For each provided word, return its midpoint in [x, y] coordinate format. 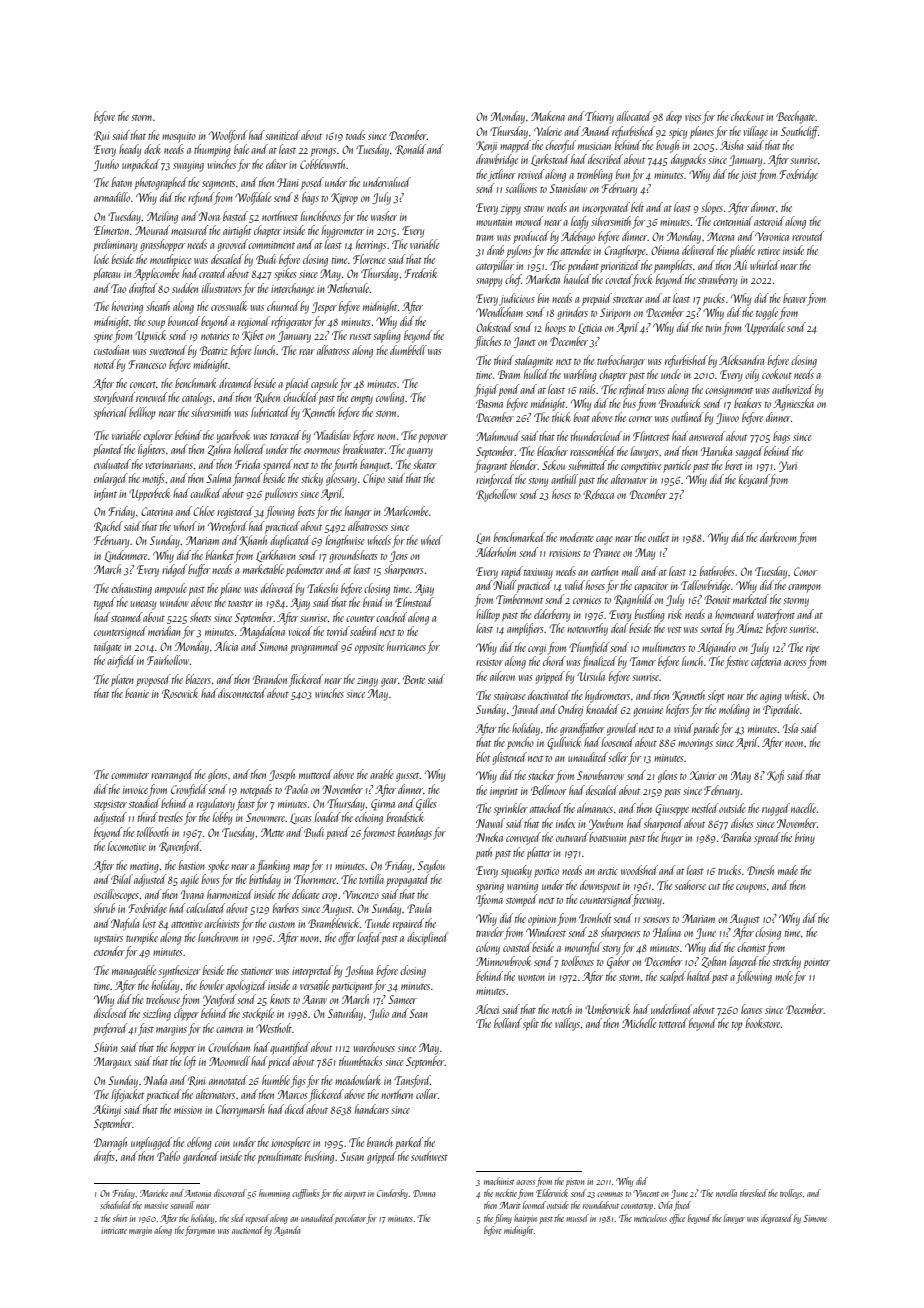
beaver [795, 298]
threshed [753, 1193]
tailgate [107, 647]
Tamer [643, 661]
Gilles [426, 804]
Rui [102, 136]
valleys [567, 1024]
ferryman [200, 1231]
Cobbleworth [323, 164]
